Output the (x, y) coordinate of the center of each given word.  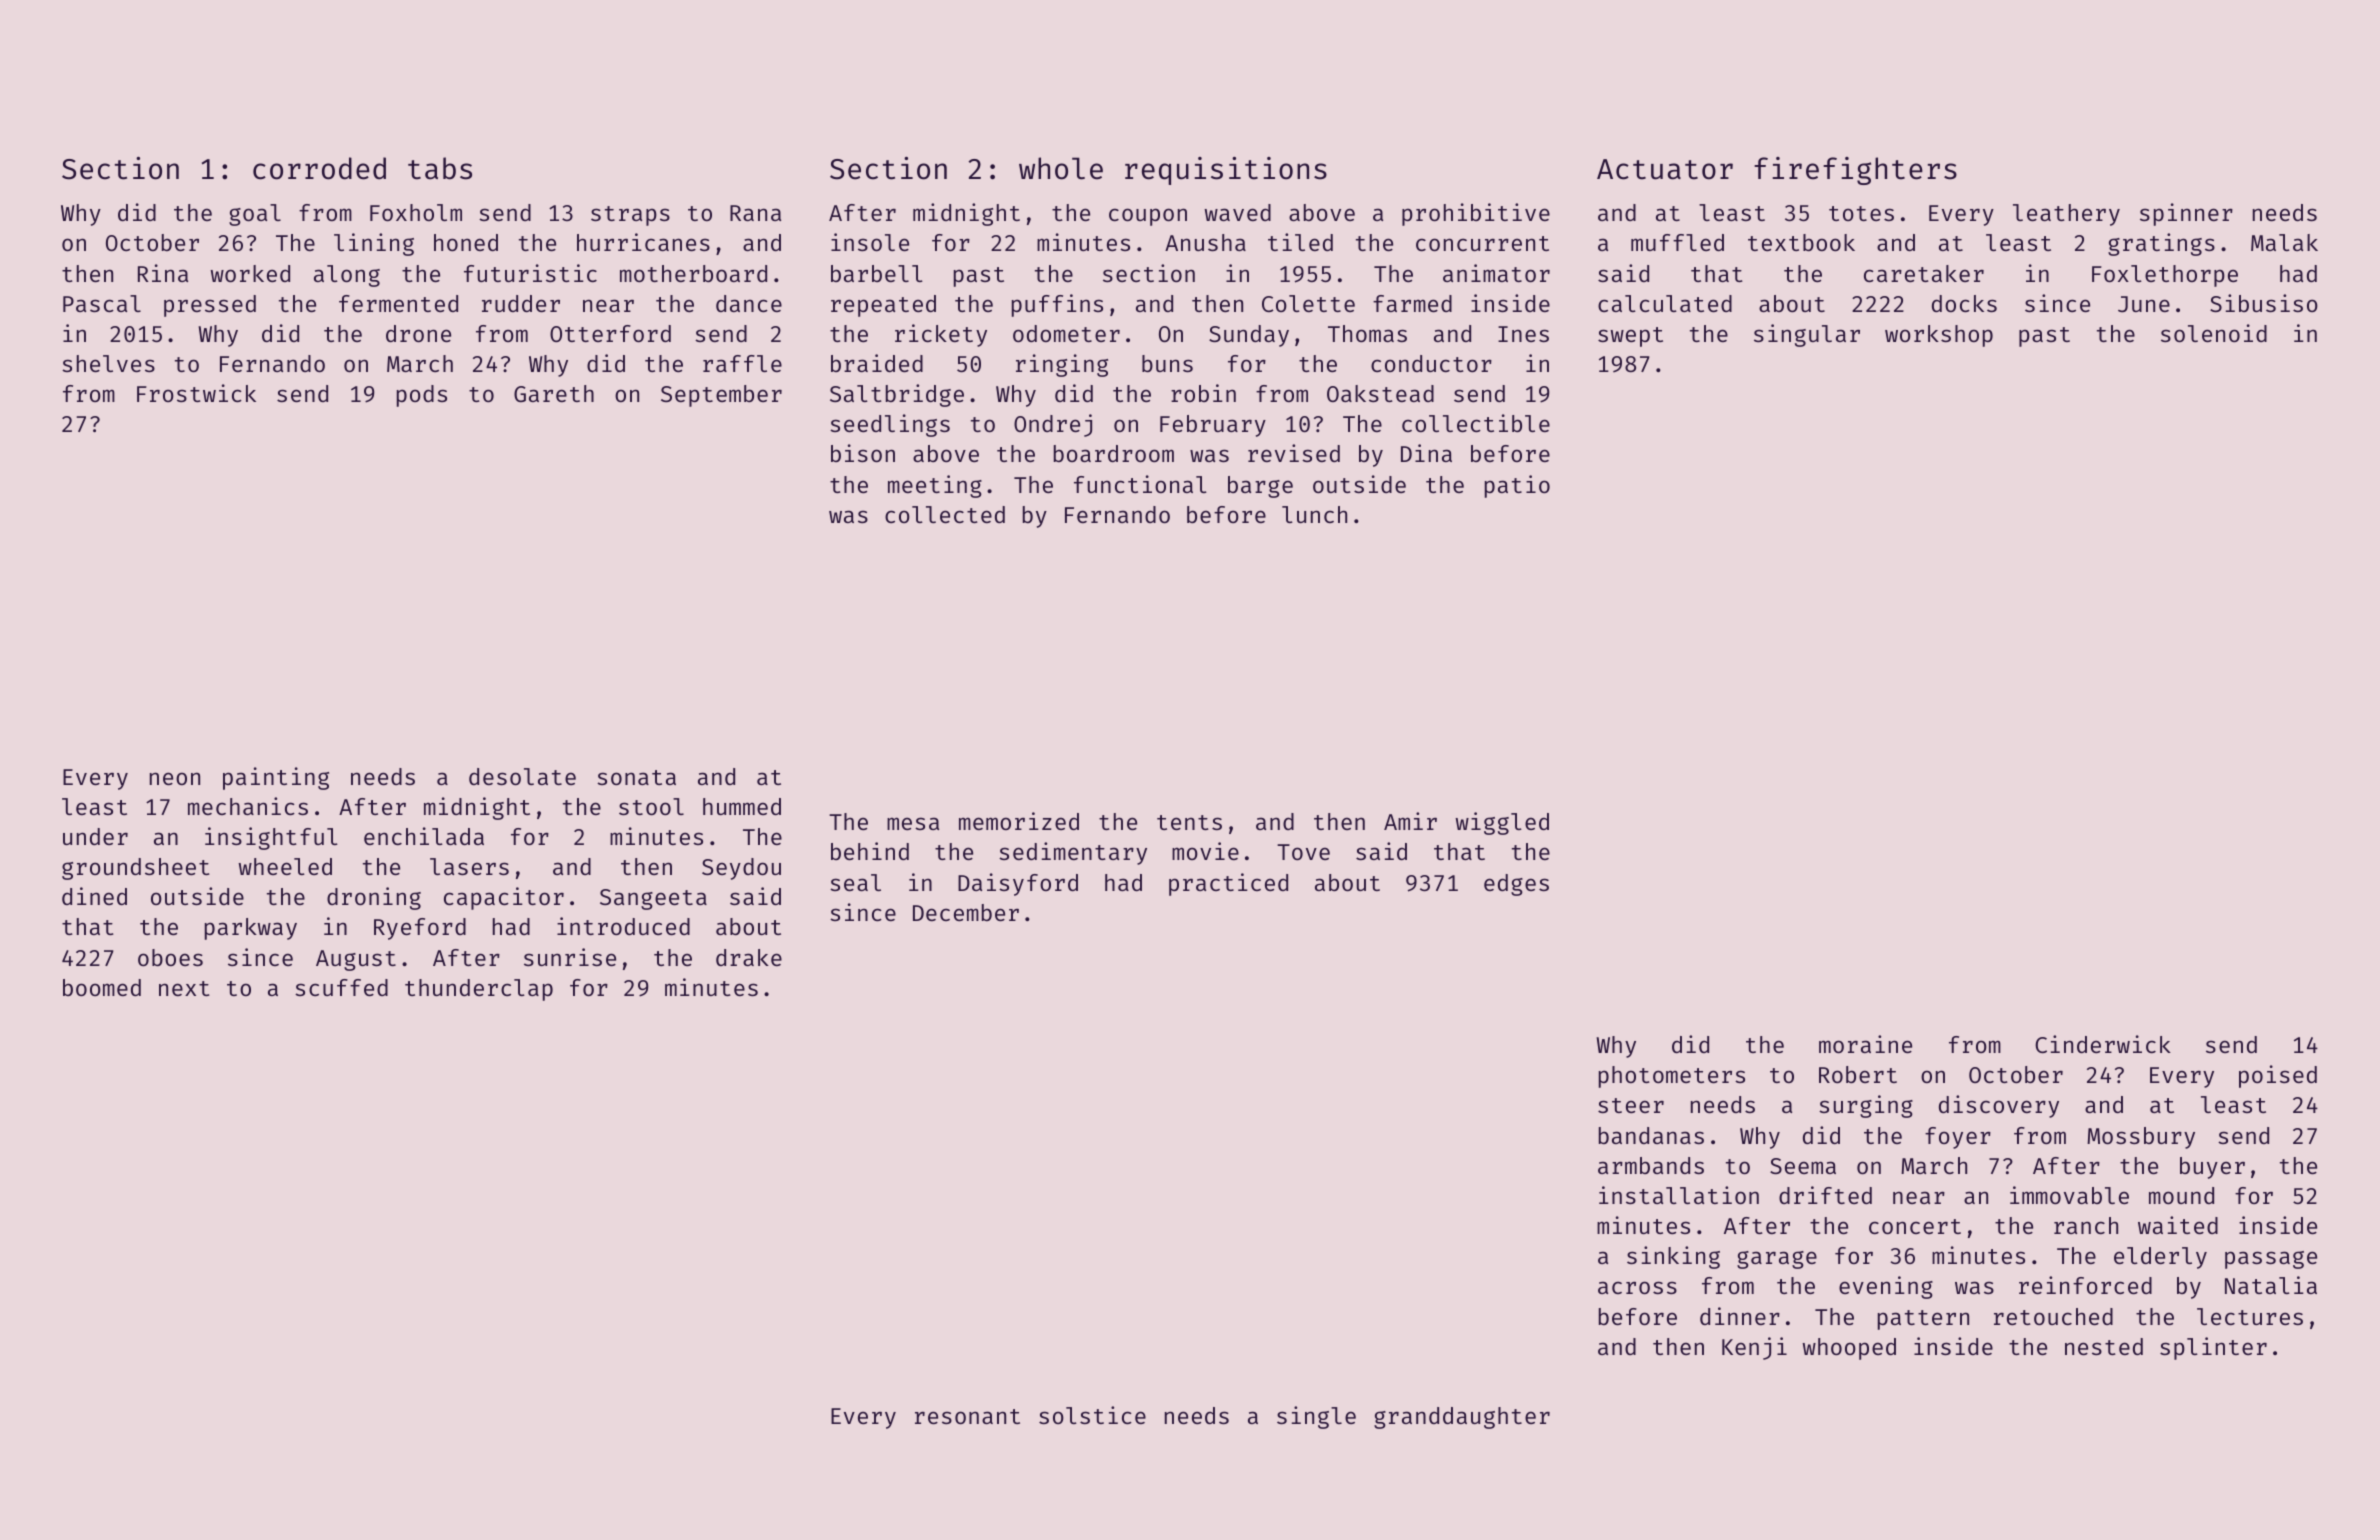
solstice (1092, 1415)
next (184, 988)
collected (945, 514)
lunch (1314, 514)
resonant (967, 1416)
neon (175, 778)
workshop (1939, 336)
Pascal (102, 303)
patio (1517, 486)
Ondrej (1053, 425)
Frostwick (196, 393)
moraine (1865, 1044)
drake (749, 957)
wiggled (1502, 823)
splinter (2213, 1348)
